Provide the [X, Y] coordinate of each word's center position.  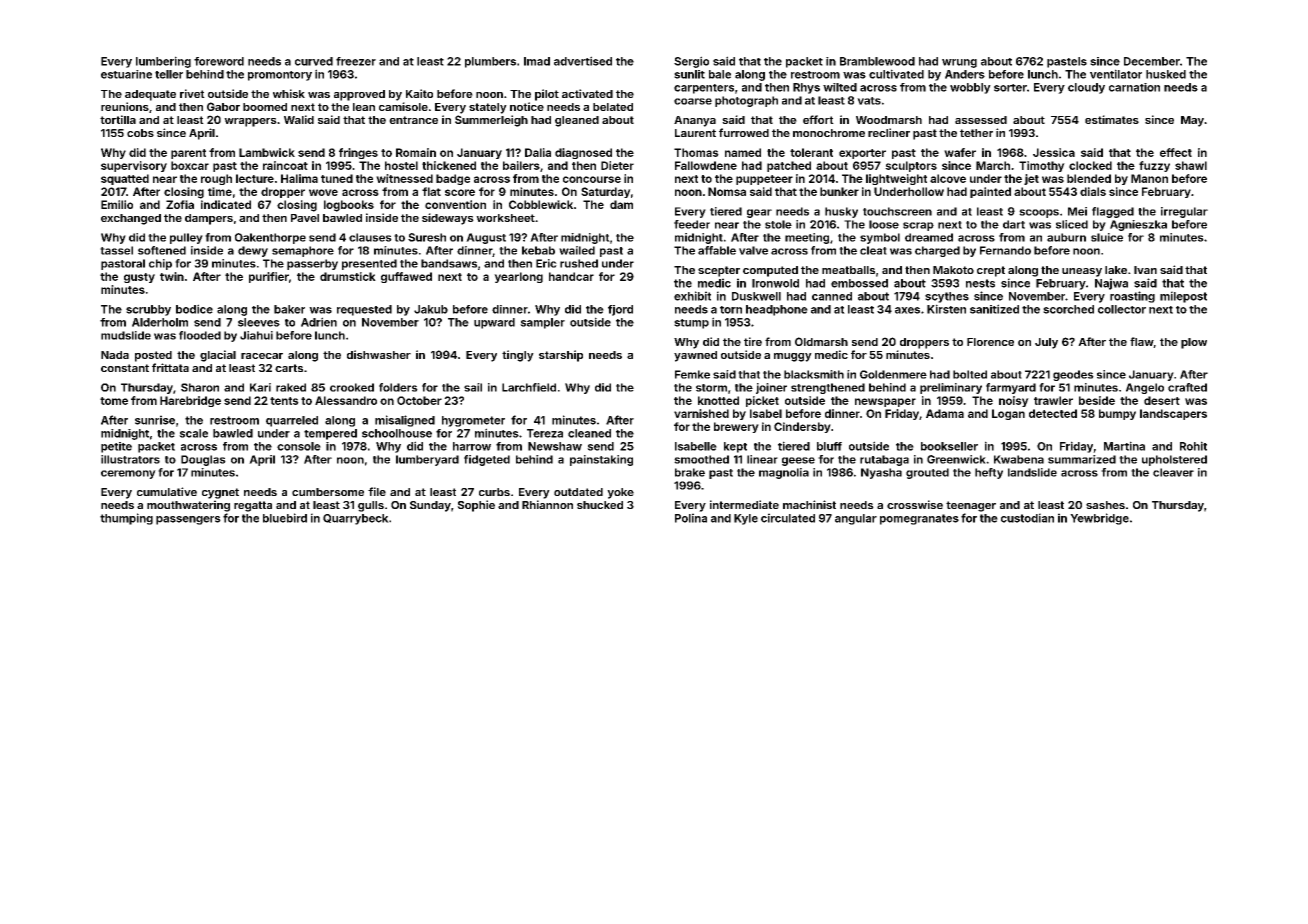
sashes [1105, 505]
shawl [1191, 165]
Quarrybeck [356, 519]
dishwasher [379, 354]
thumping [126, 519]
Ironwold [775, 283]
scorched [1068, 309]
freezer [356, 61]
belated [613, 107]
